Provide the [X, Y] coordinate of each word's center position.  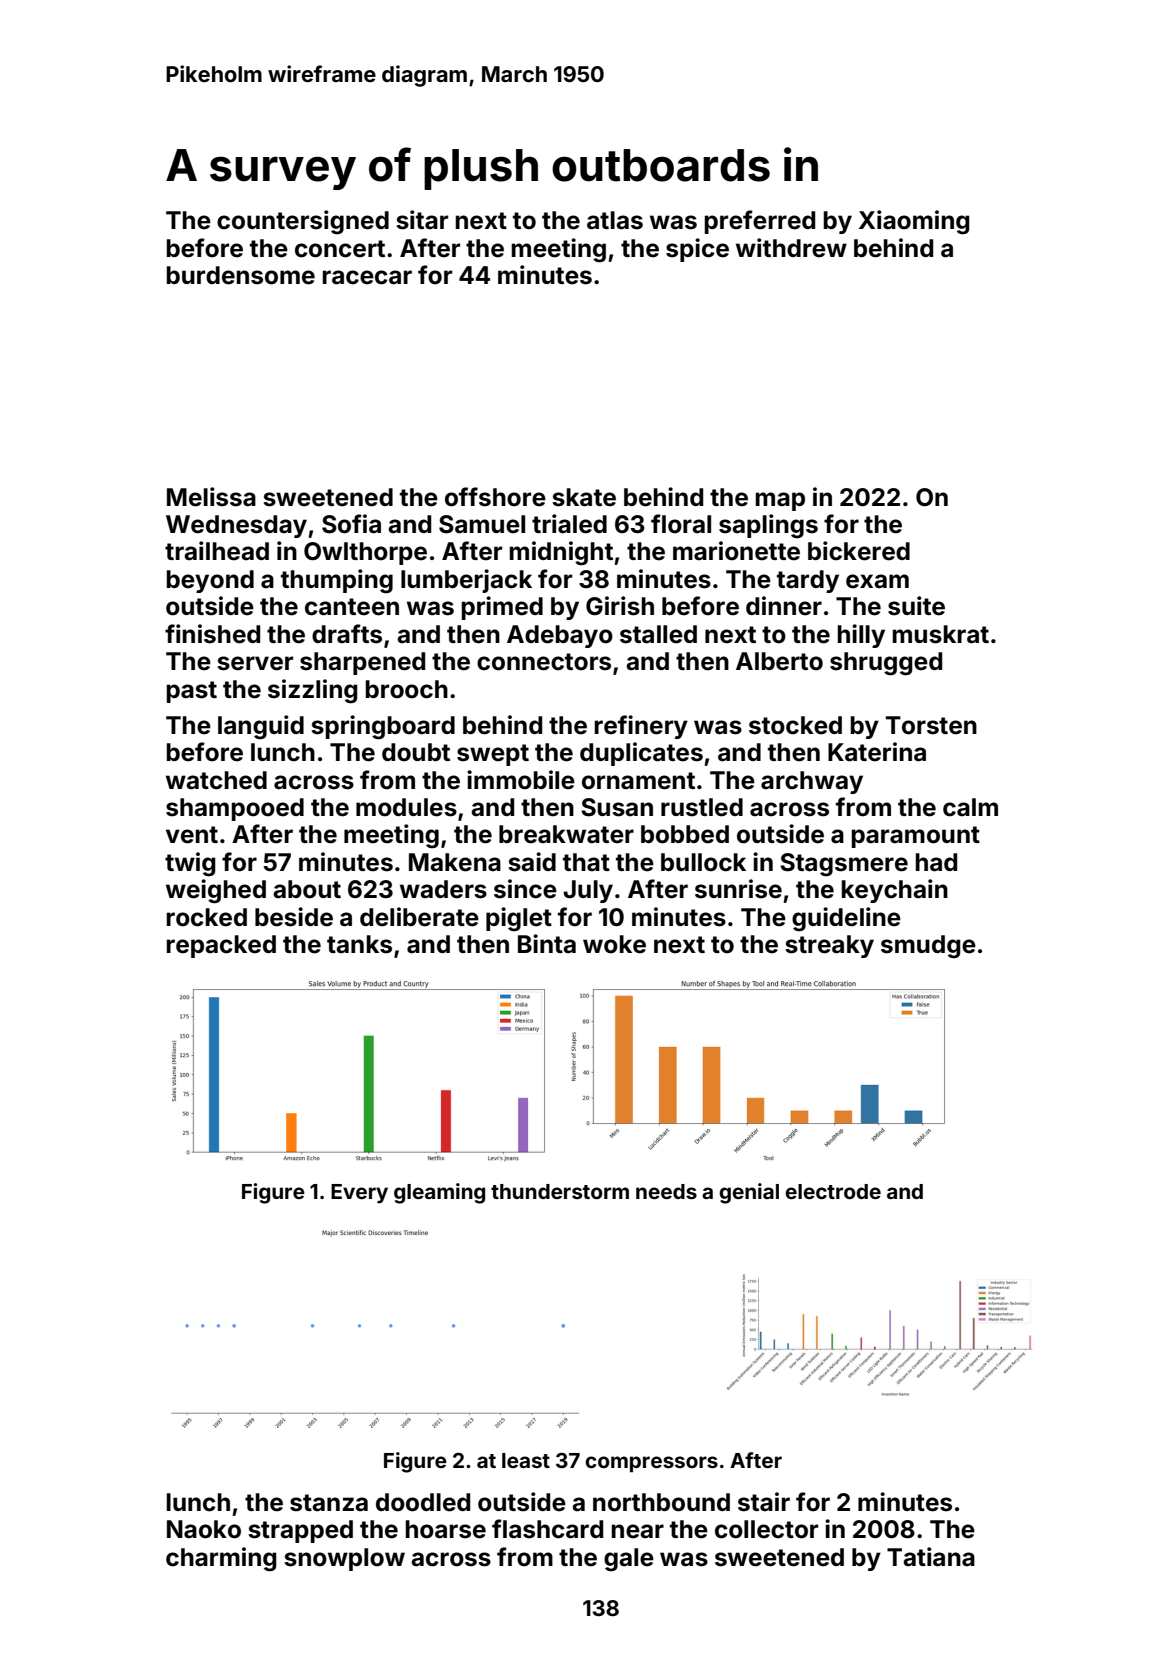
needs [666, 1191]
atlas [615, 220]
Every [359, 1194]
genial [749, 1193]
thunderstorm [560, 1191]
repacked [221, 946]
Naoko [204, 1529]
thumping [337, 581]
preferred [759, 222]
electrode [833, 1191]
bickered [859, 551]
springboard [383, 727]
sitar [422, 220]
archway [812, 782]
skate [584, 497]
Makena [455, 862]
